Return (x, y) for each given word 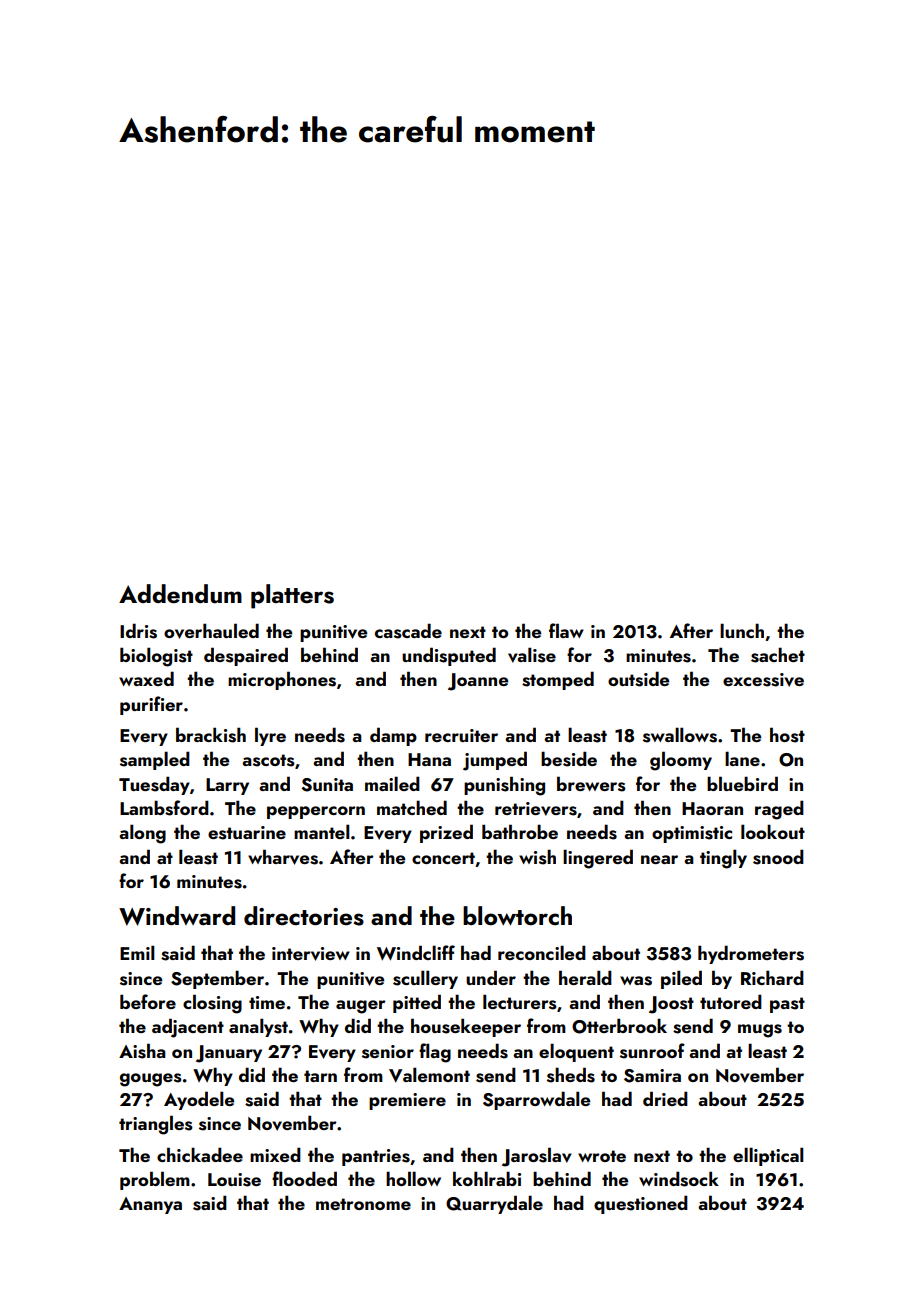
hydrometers (751, 954)
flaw (566, 630)
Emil (137, 952)
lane (742, 758)
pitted (417, 1003)
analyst (258, 1027)
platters (292, 596)
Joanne (478, 682)
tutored (731, 1001)
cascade (408, 631)
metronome (363, 1204)
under (491, 977)
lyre (270, 736)
